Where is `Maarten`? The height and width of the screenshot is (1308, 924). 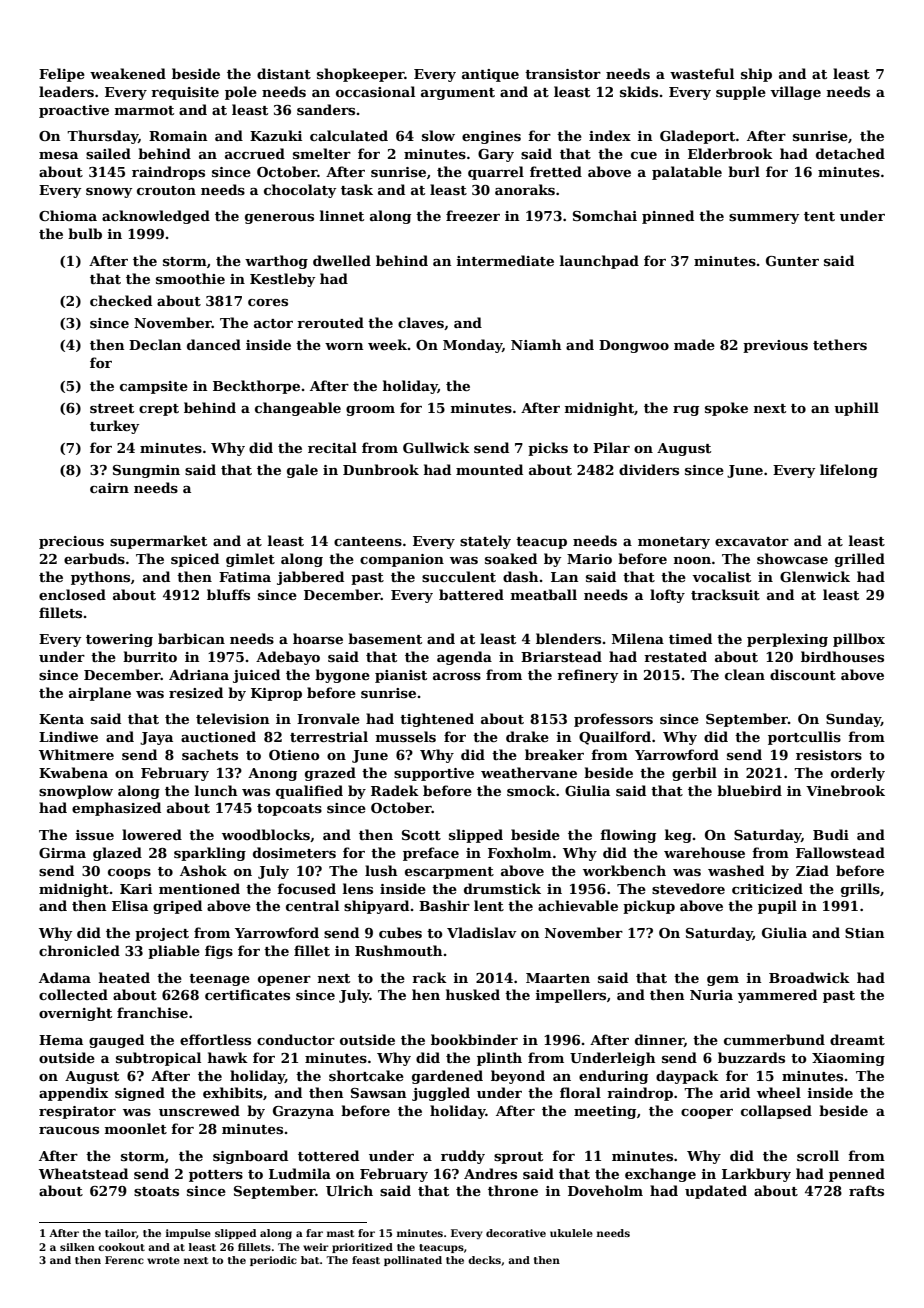
Maarten is located at coordinates (558, 978).
